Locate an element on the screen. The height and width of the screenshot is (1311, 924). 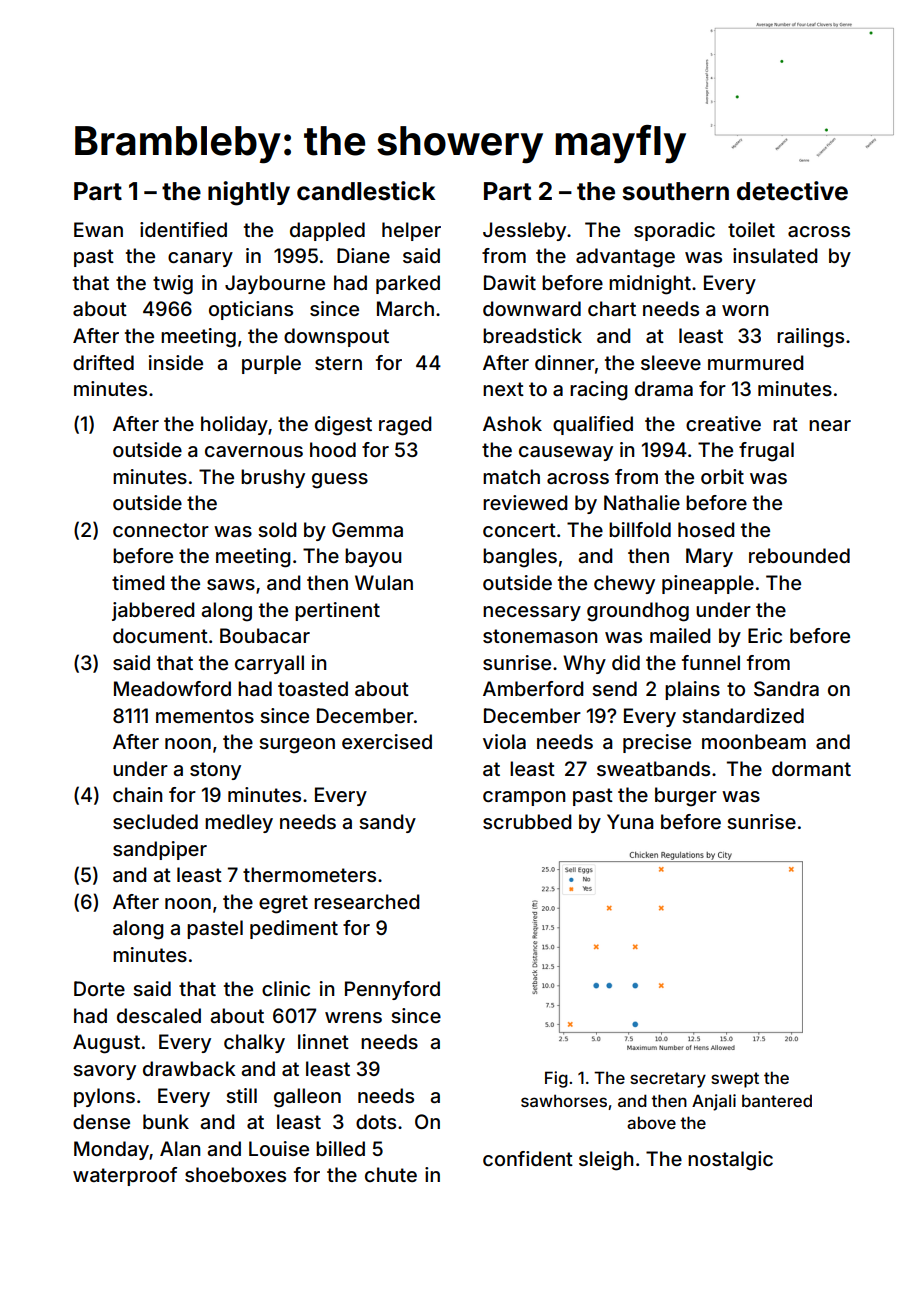
document is located at coordinates (160, 635).
